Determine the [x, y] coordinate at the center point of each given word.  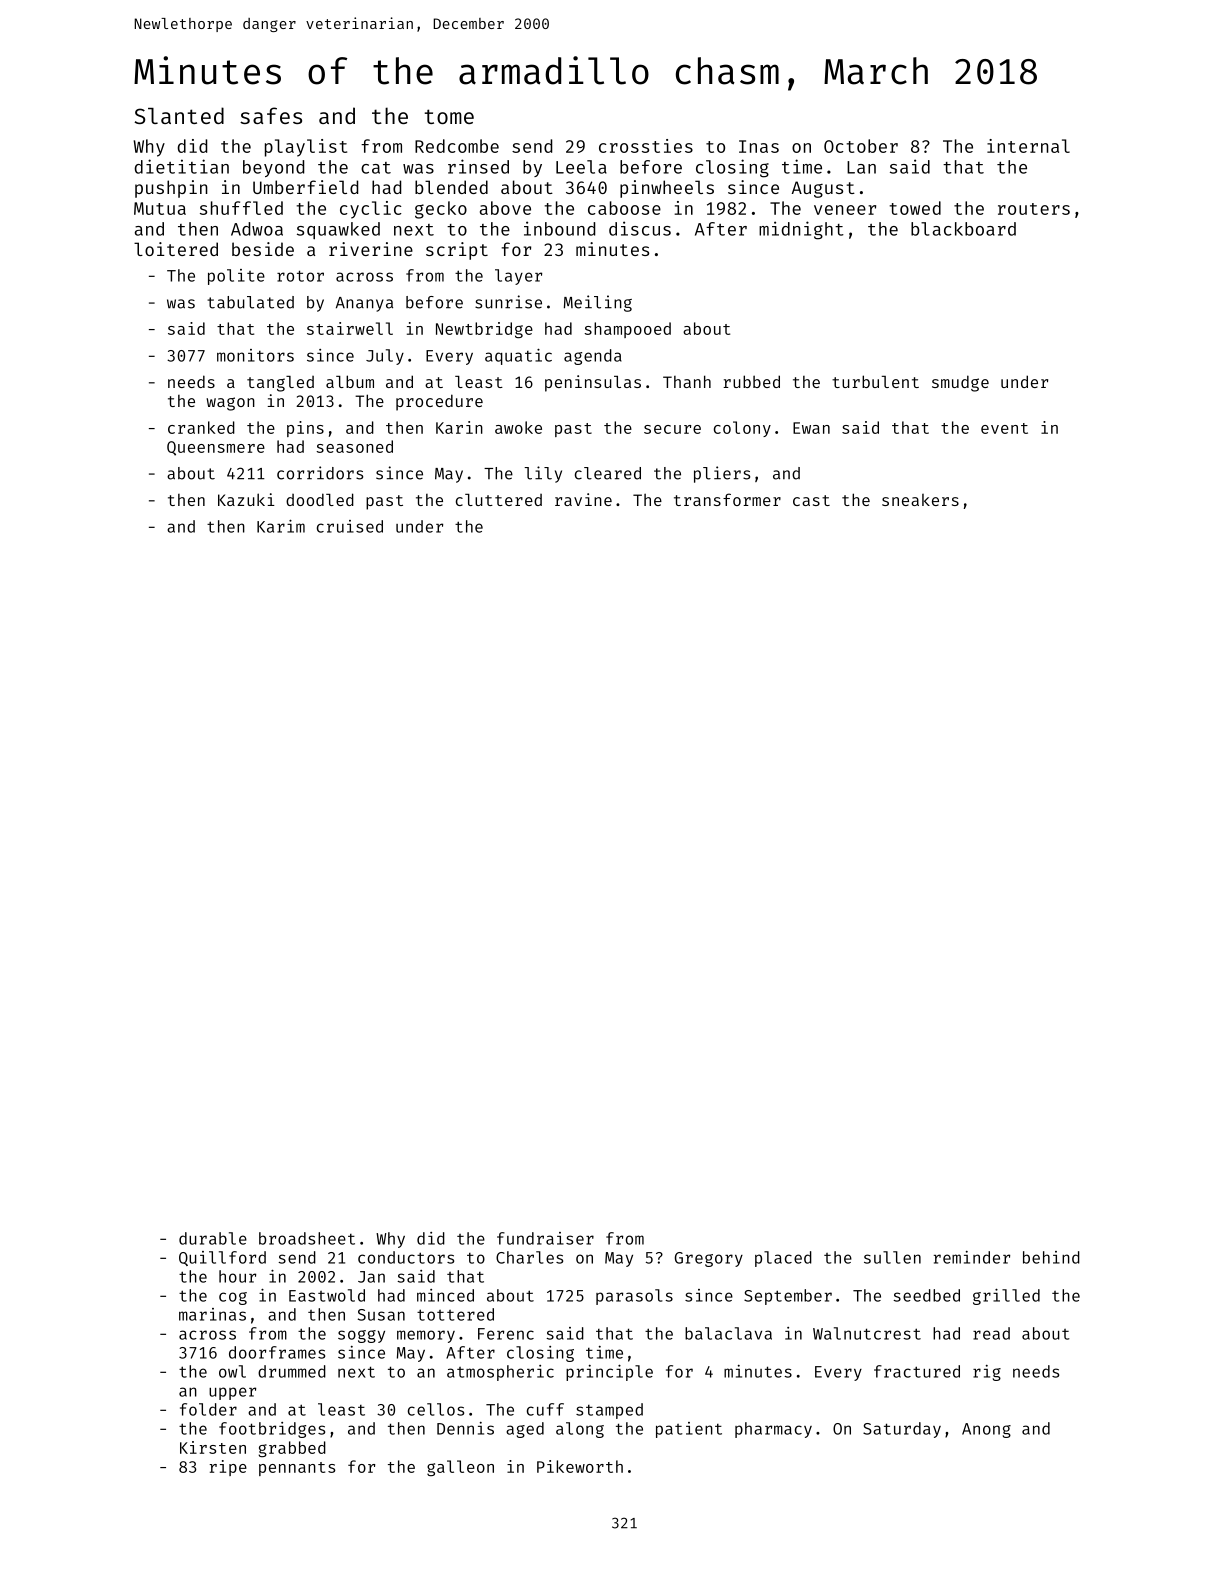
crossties [646, 146]
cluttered [499, 500]
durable [213, 1238]
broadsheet [307, 1238]
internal [1028, 146]
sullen [892, 1257]
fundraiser [545, 1238]
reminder [972, 1257]
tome [449, 116]
